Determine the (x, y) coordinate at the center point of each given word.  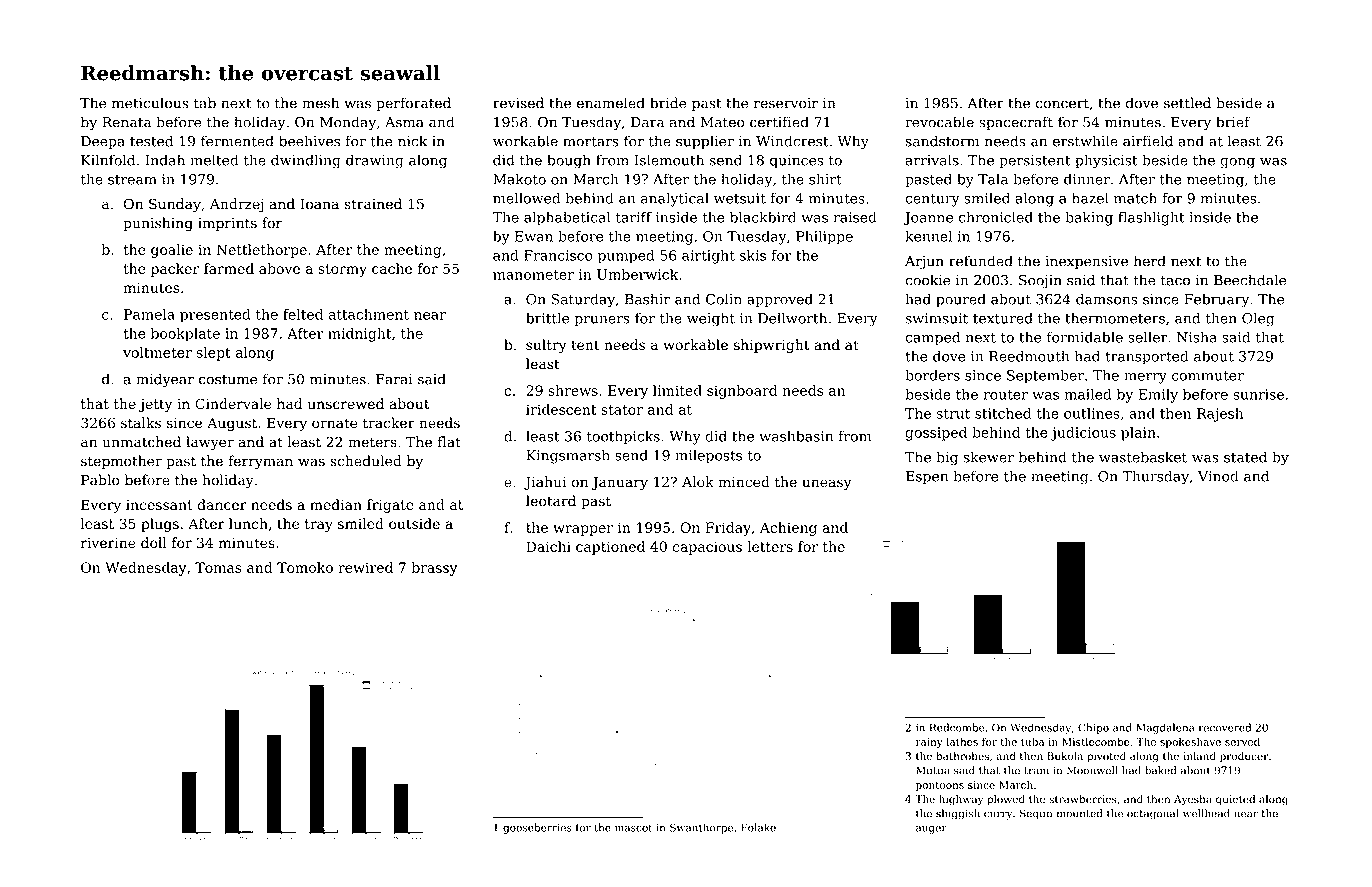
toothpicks (623, 437)
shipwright (772, 346)
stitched (1003, 413)
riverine (108, 543)
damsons (1107, 299)
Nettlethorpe (261, 251)
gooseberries (537, 828)
